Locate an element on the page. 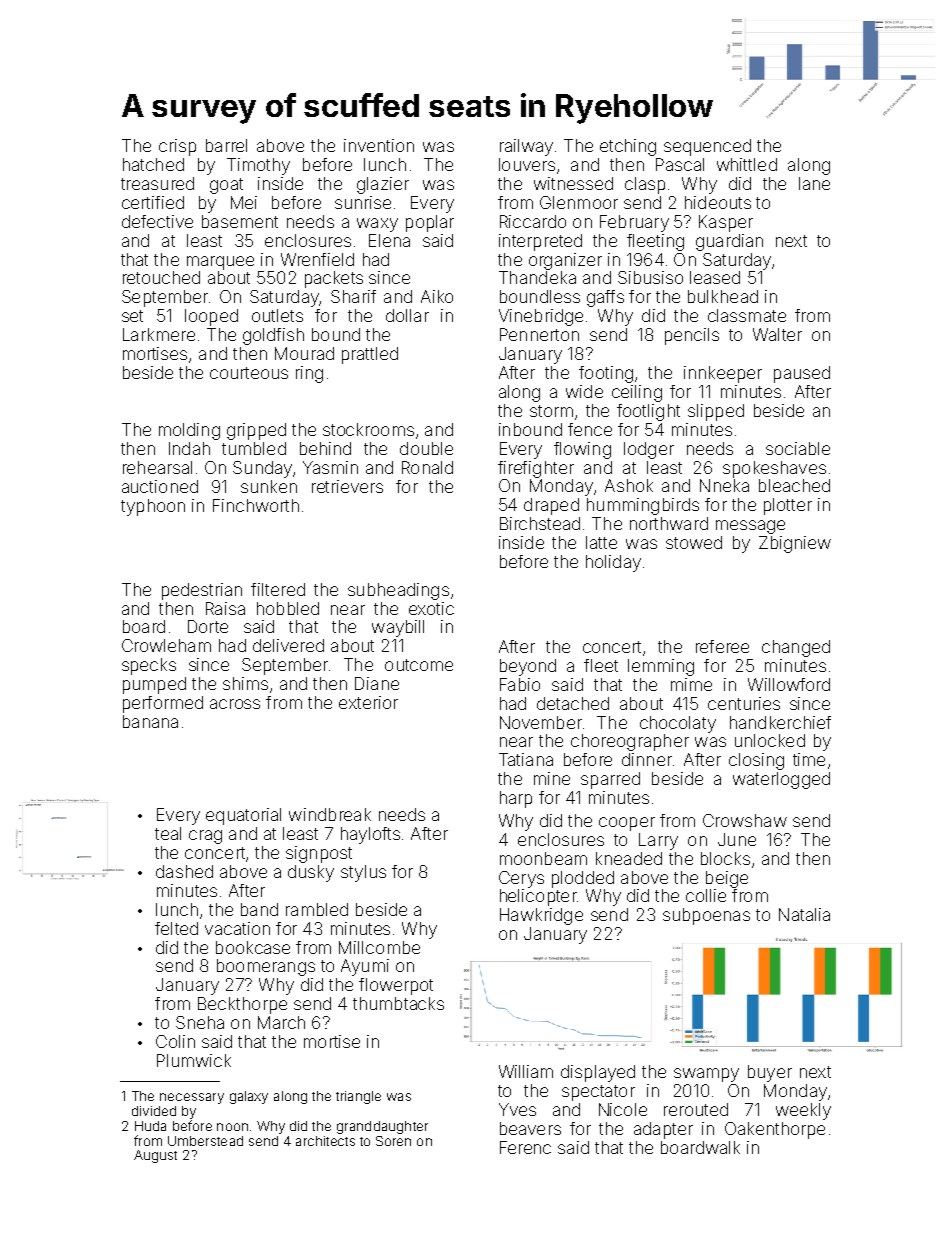 The image size is (952, 1233). Wrenfield is located at coordinates (317, 259).
